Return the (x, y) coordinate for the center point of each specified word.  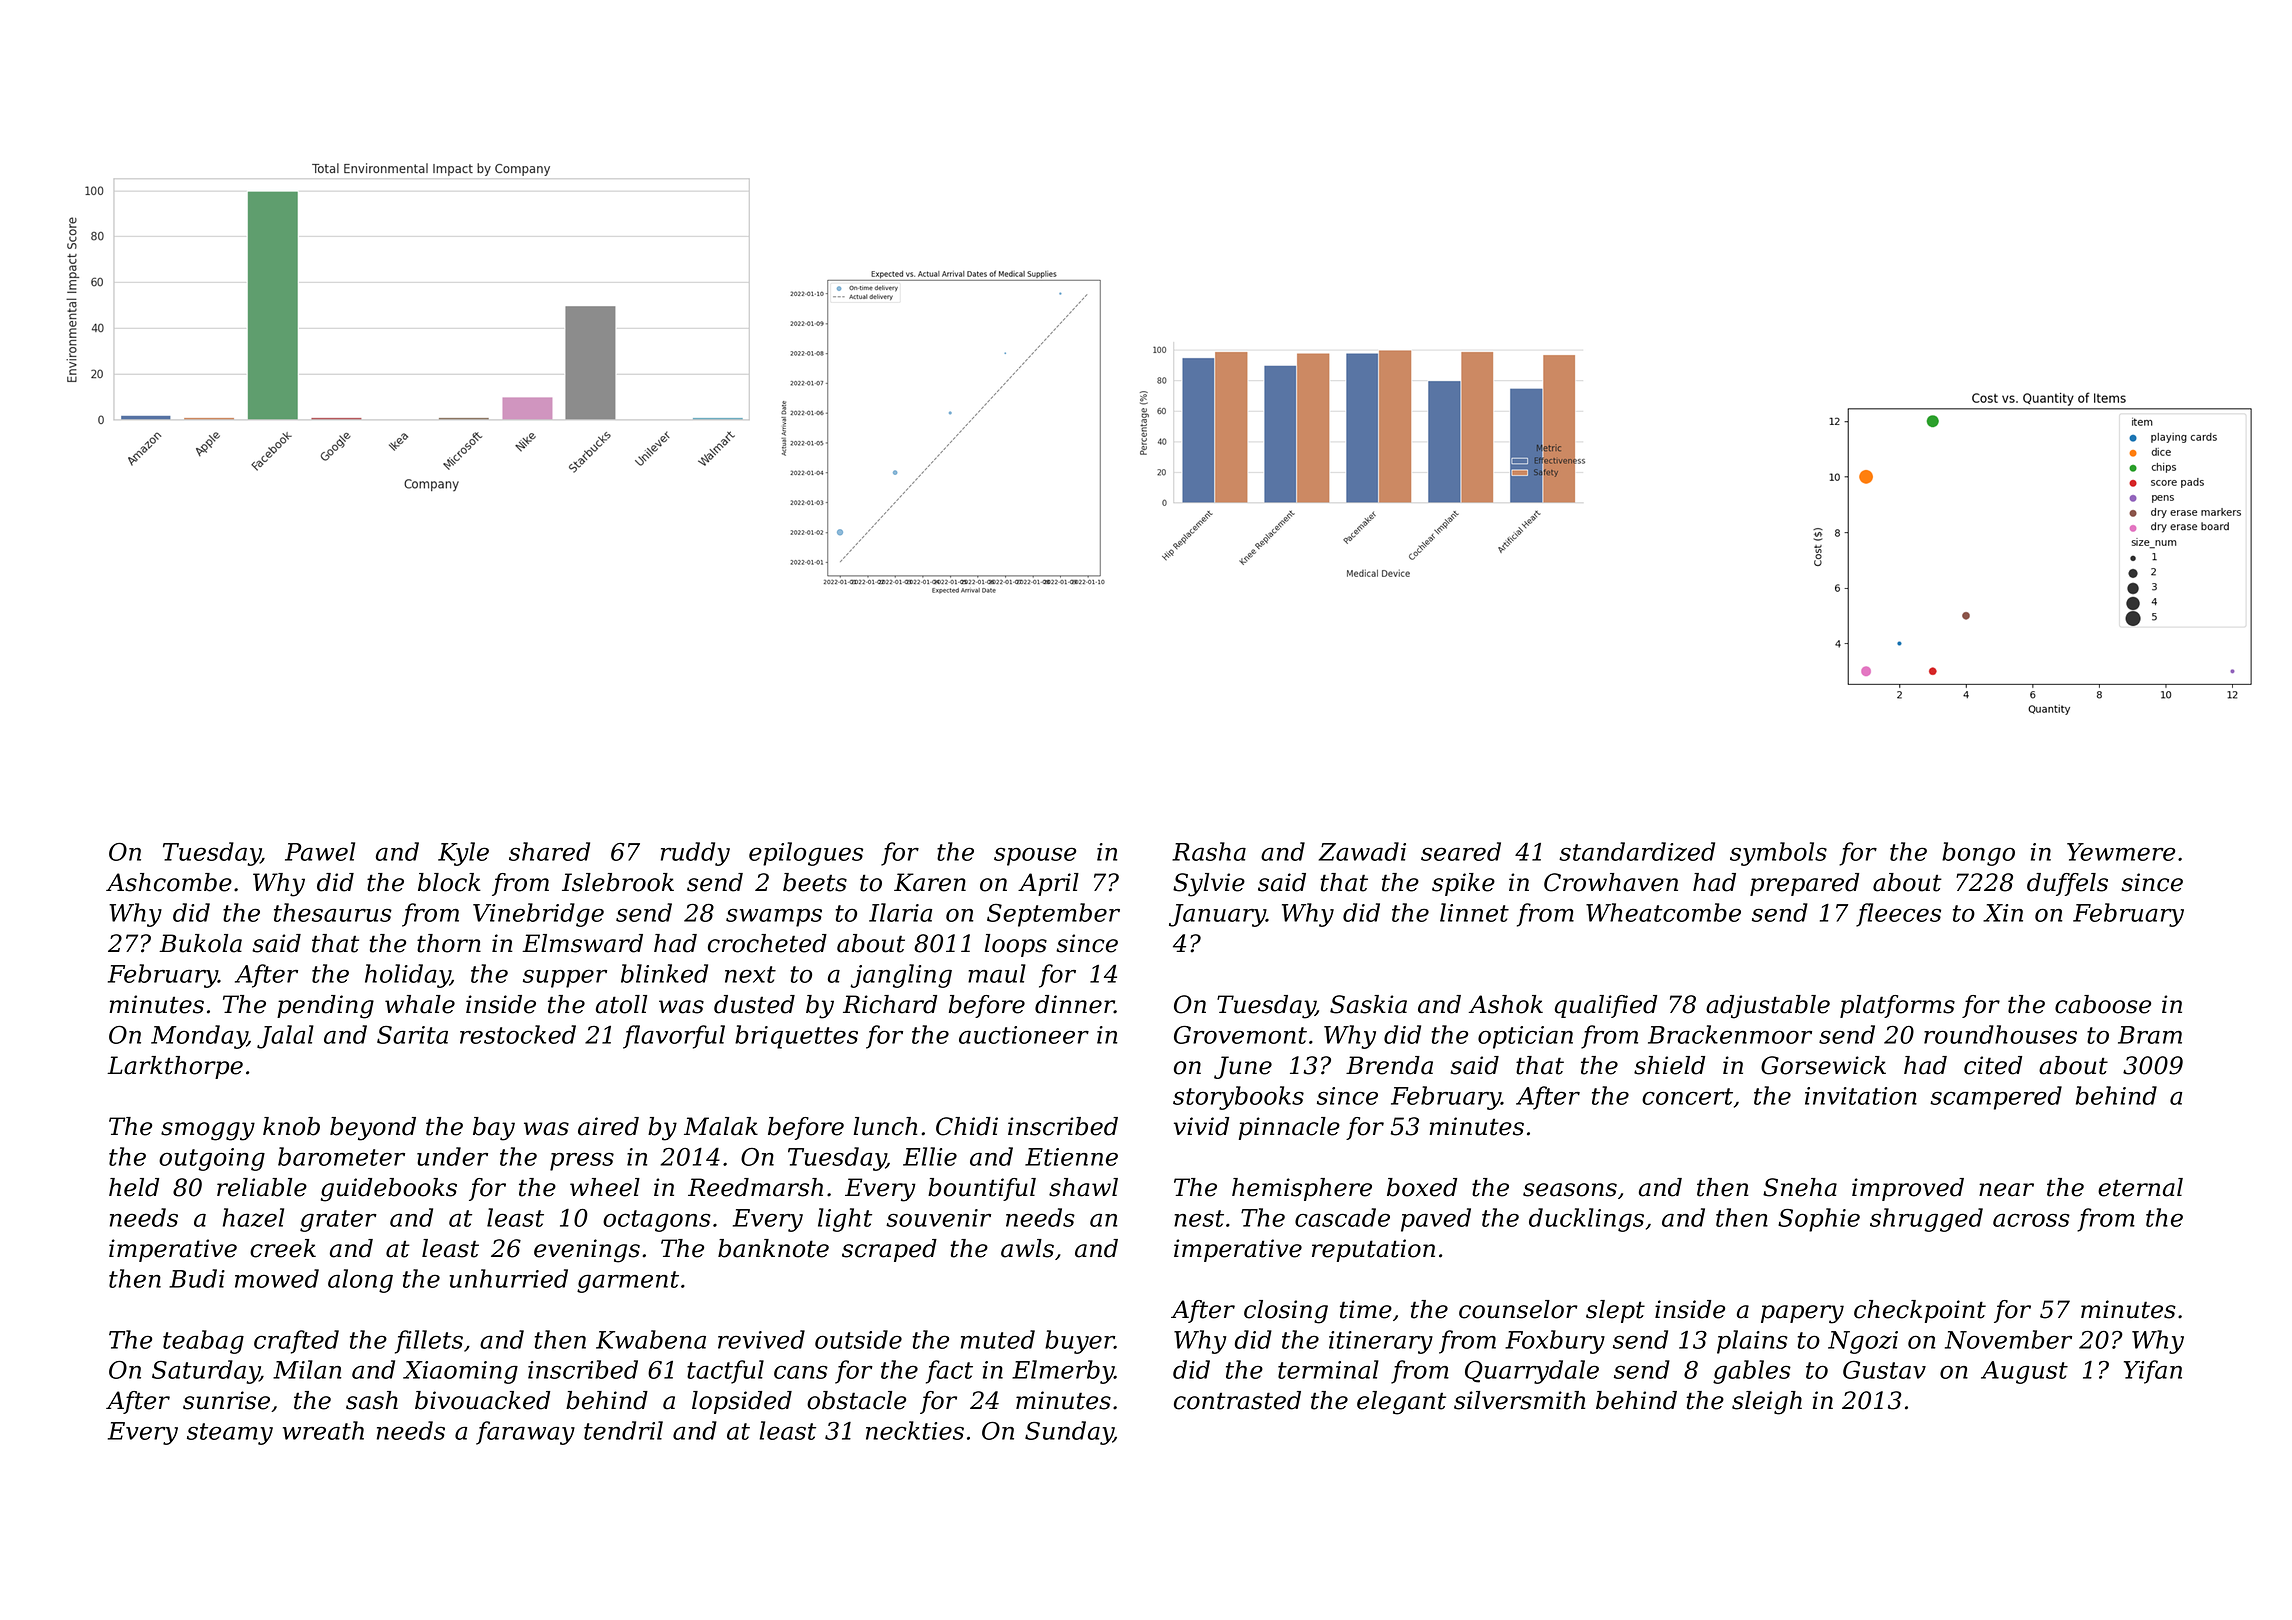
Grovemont (1240, 1035)
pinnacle (1289, 1128)
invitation (1861, 1096)
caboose (2103, 1004)
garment (628, 1282)
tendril (623, 1430)
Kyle (463, 854)
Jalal (285, 1037)
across (2031, 1220)
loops (1015, 945)
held (134, 1187)
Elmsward (582, 943)
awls (1027, 1248)
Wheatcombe (1663, 912)
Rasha (1209, 851)
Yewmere (2121, 852)
